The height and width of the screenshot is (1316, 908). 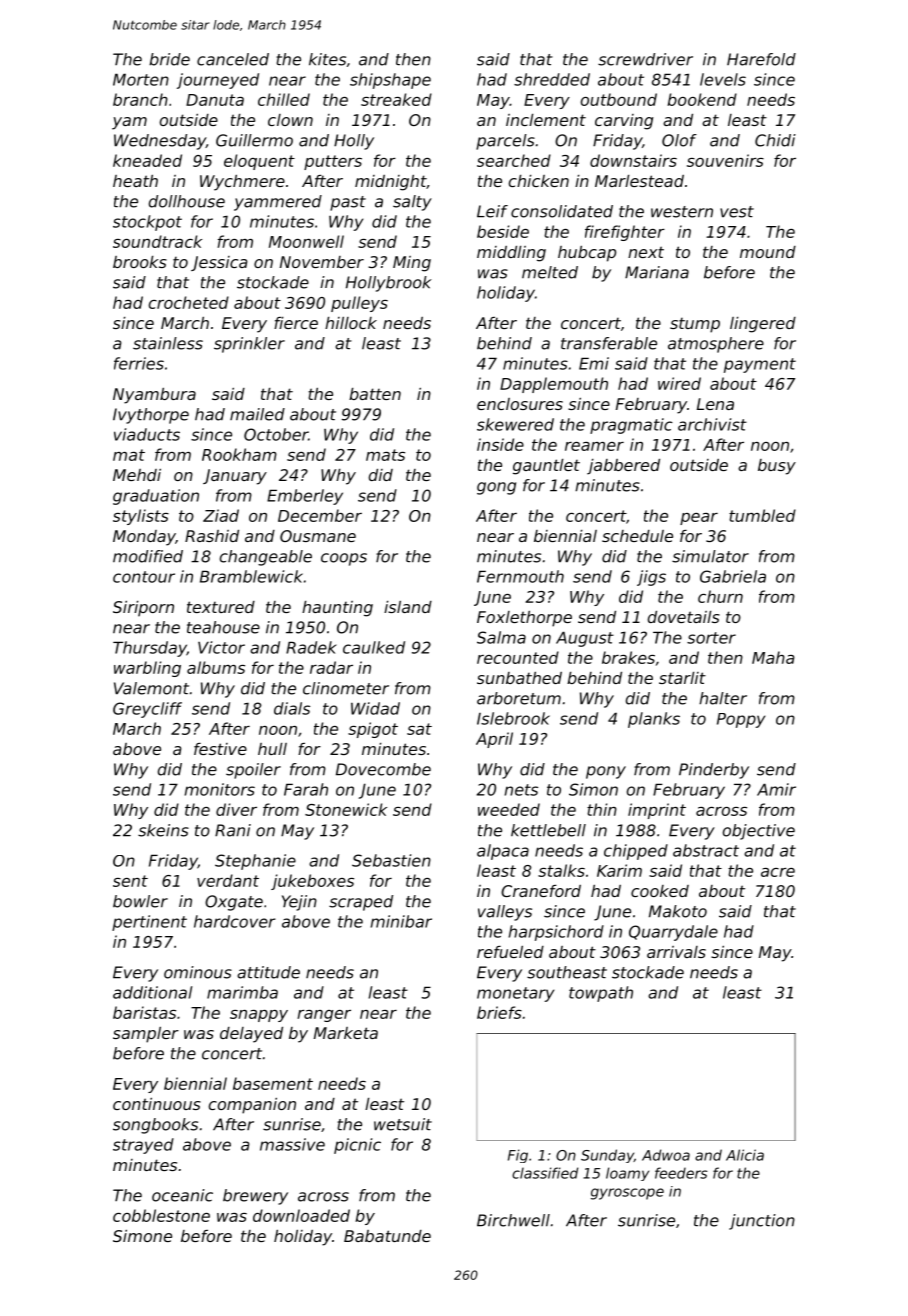 What do you see at coordinates (492, 211) in the screenshot?
I see `Leif` at bounding box center [492, 211].
